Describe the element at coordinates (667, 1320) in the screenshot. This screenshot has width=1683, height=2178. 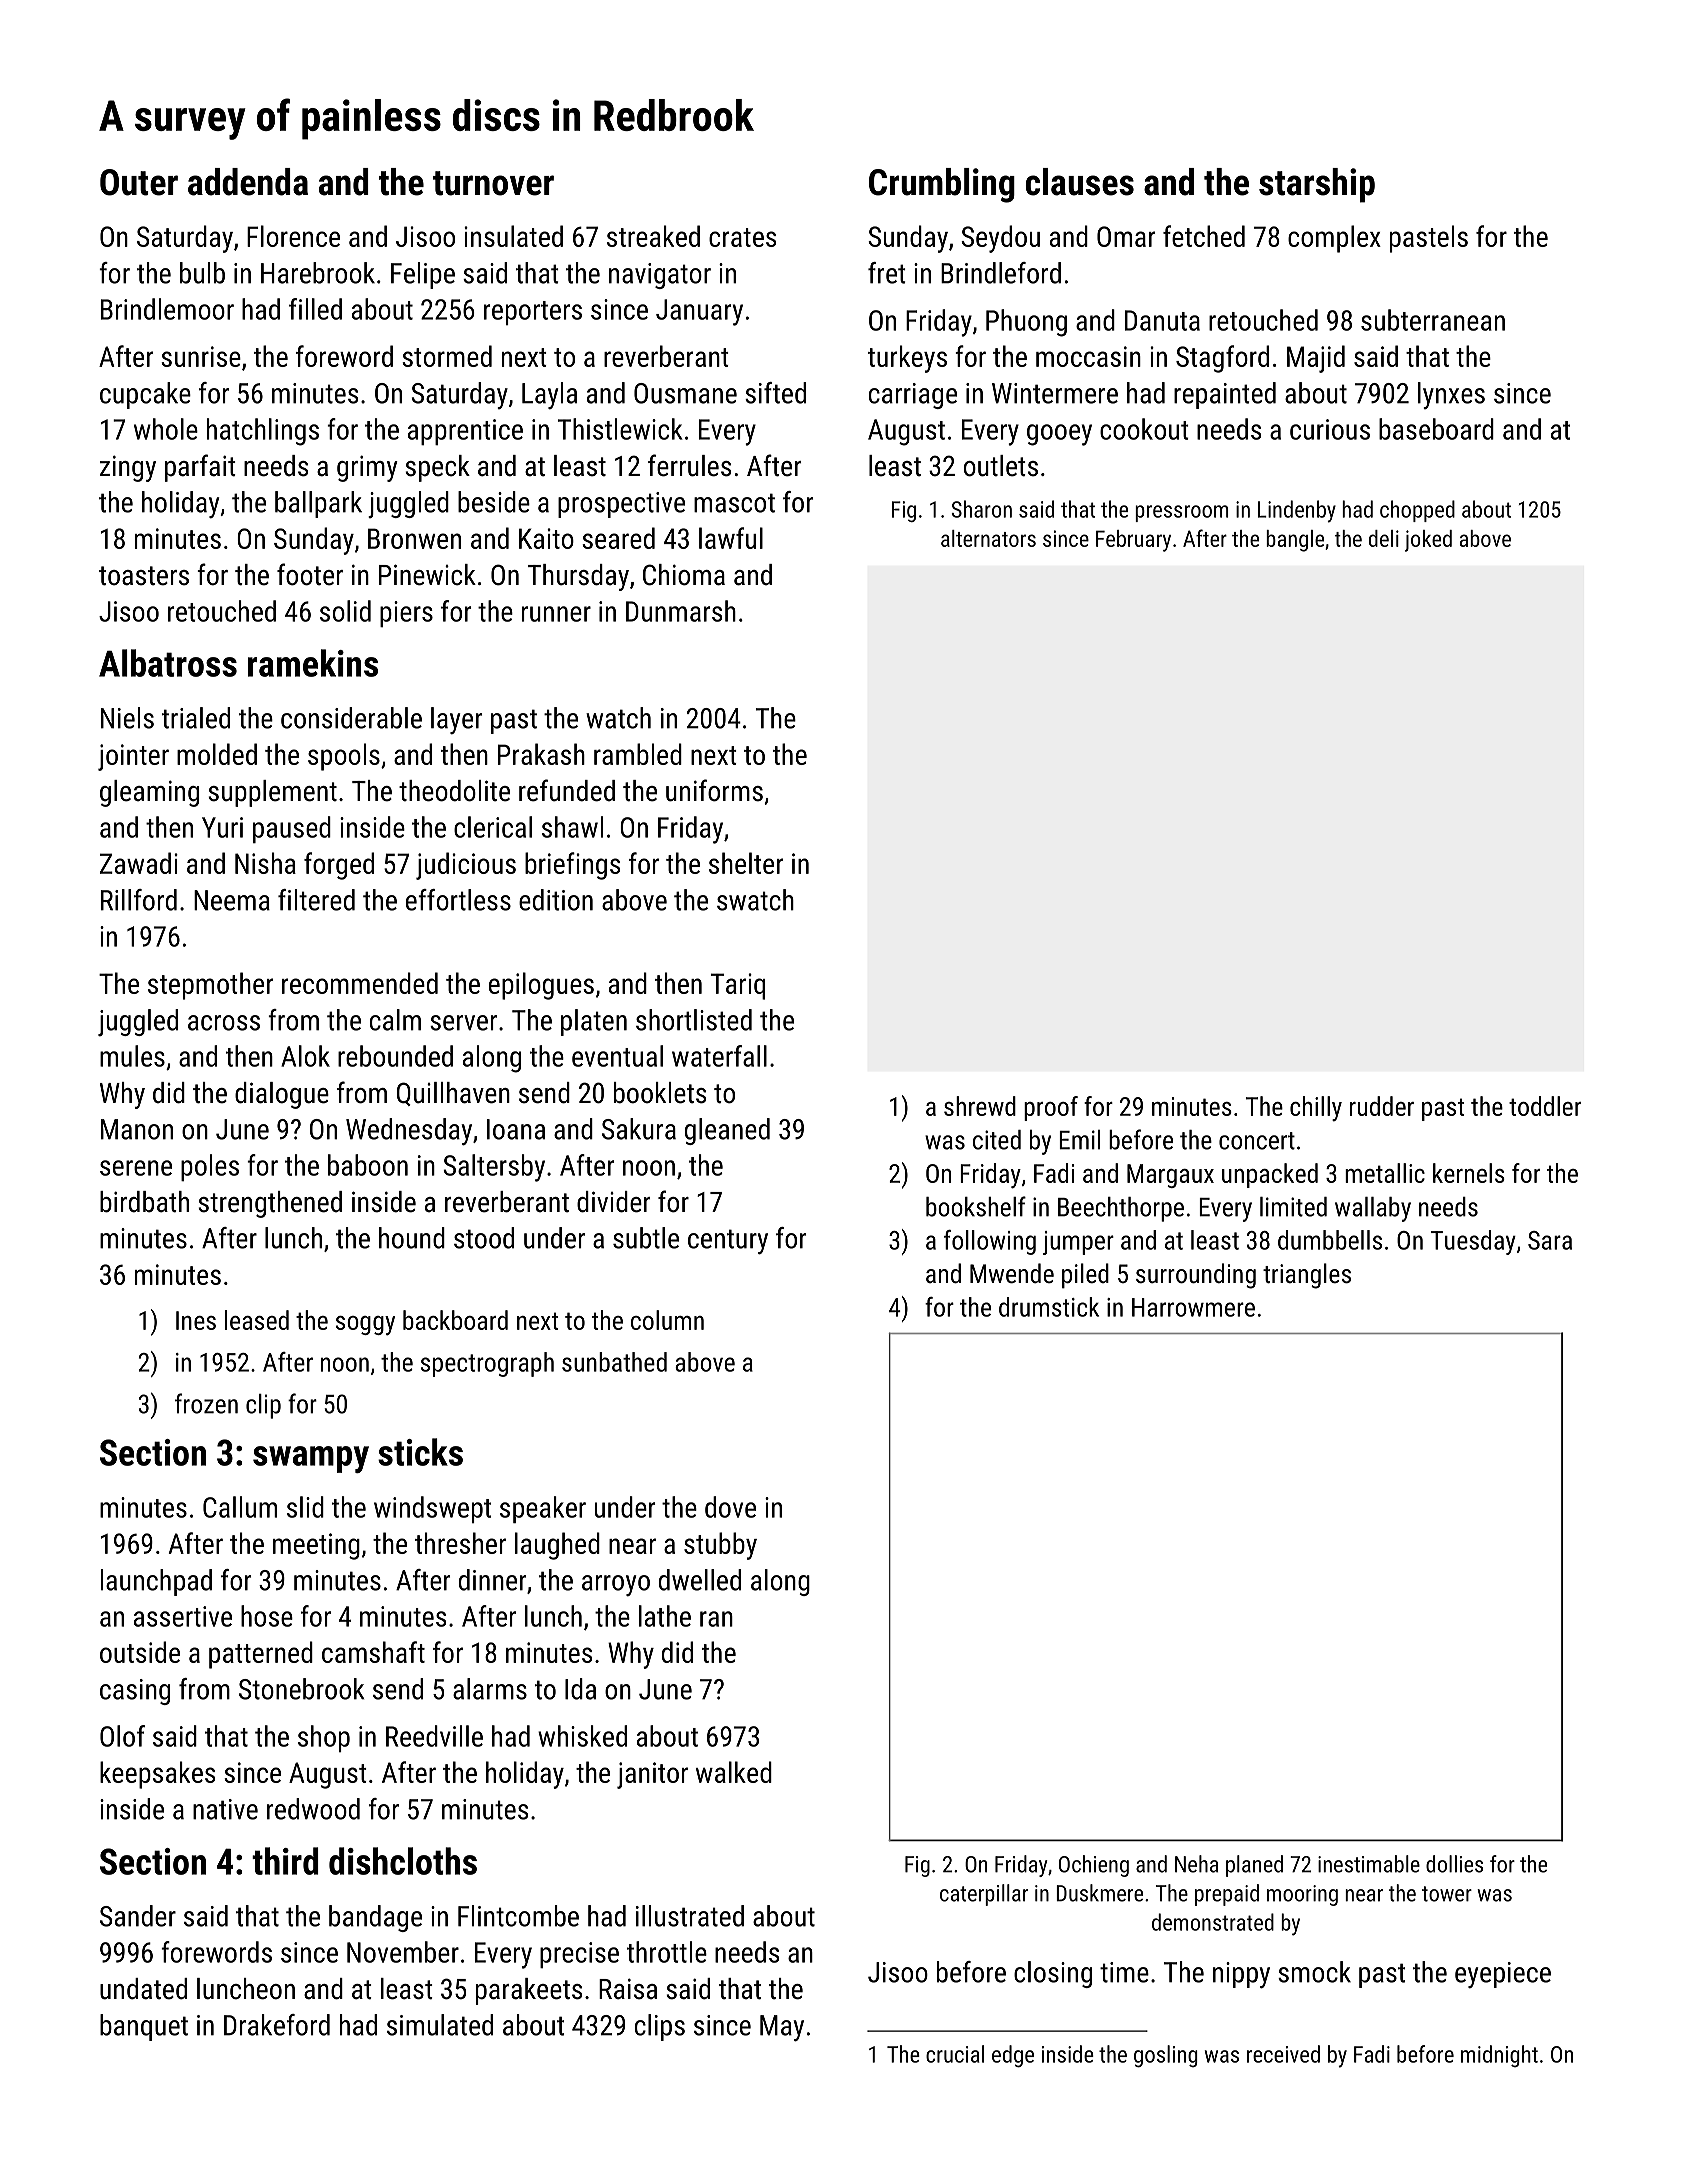
I see `column` at that location.
